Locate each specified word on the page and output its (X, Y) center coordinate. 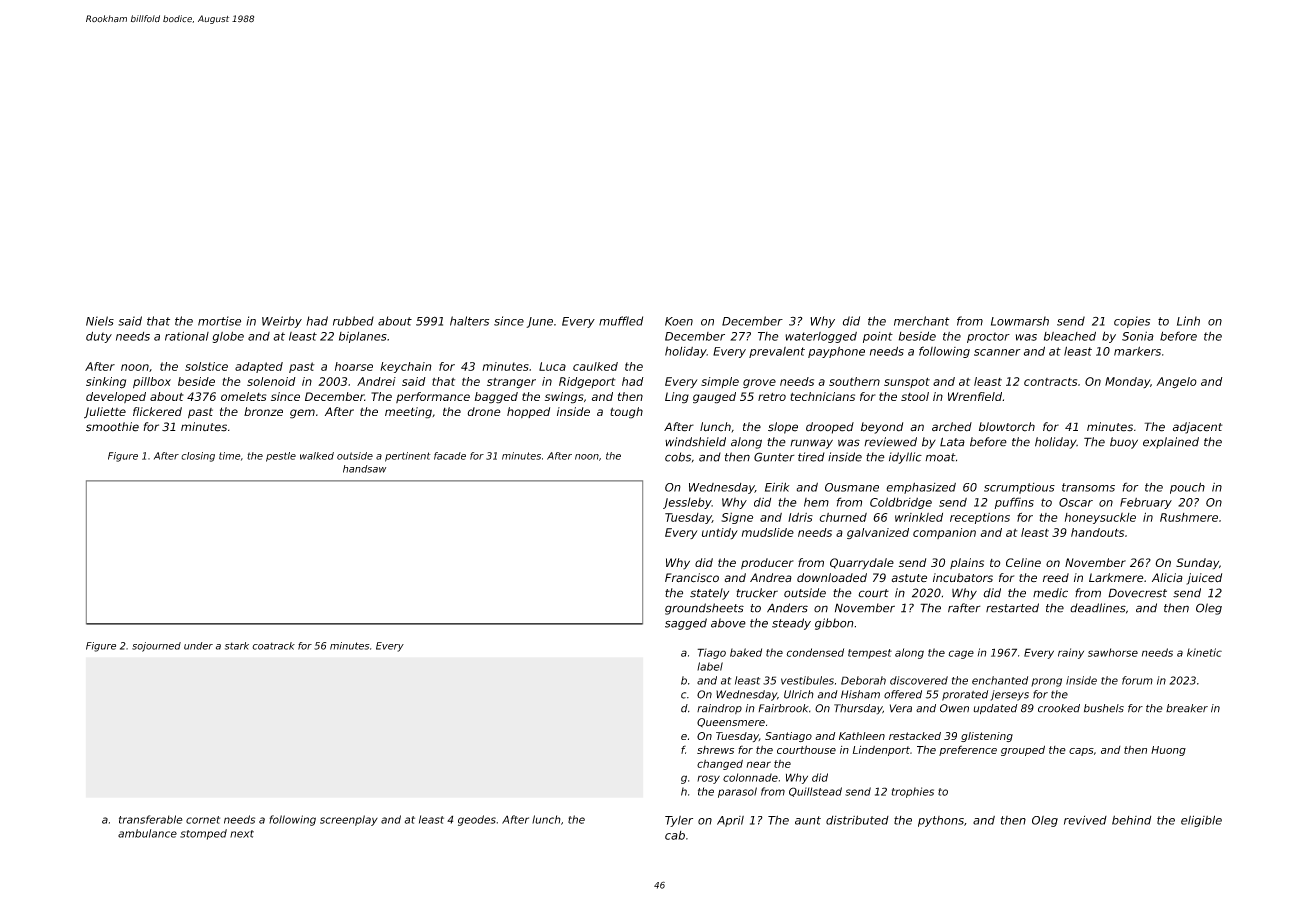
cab (675, 835)
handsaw (364, 469)
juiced (1204, 579)
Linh (1188, 321)
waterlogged (821, 337)
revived (1085, 820)
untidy (720, 533)
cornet (203, 820)
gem (302, 414)
